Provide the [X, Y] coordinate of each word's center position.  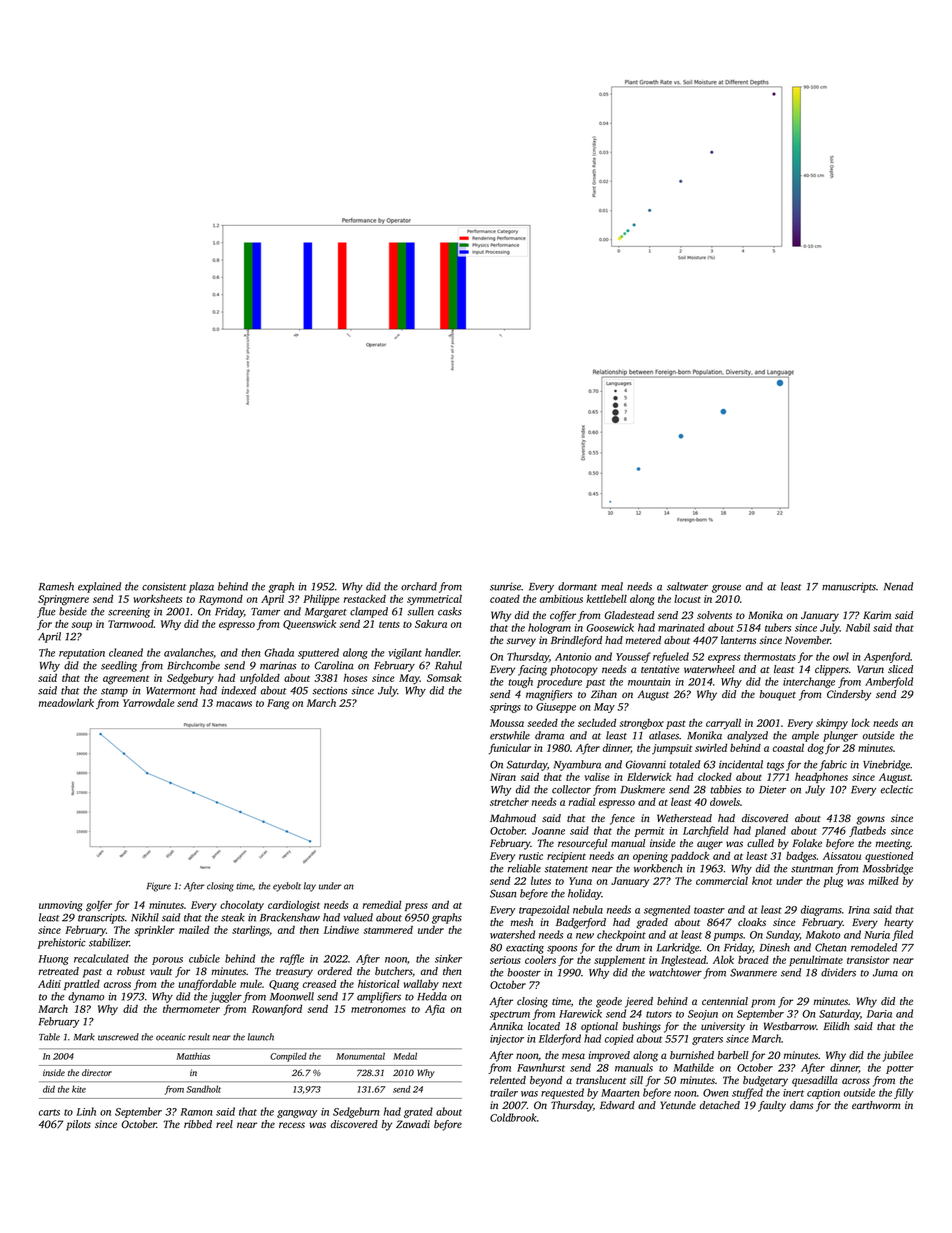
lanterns [738, 640]
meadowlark [66, 702]
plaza [201, 587]
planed [770, 831]
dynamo [86, 997]
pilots [78, 1125]
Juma [885, 973]
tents [389, 624]
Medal [405, 1056]
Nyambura [577, 765]
